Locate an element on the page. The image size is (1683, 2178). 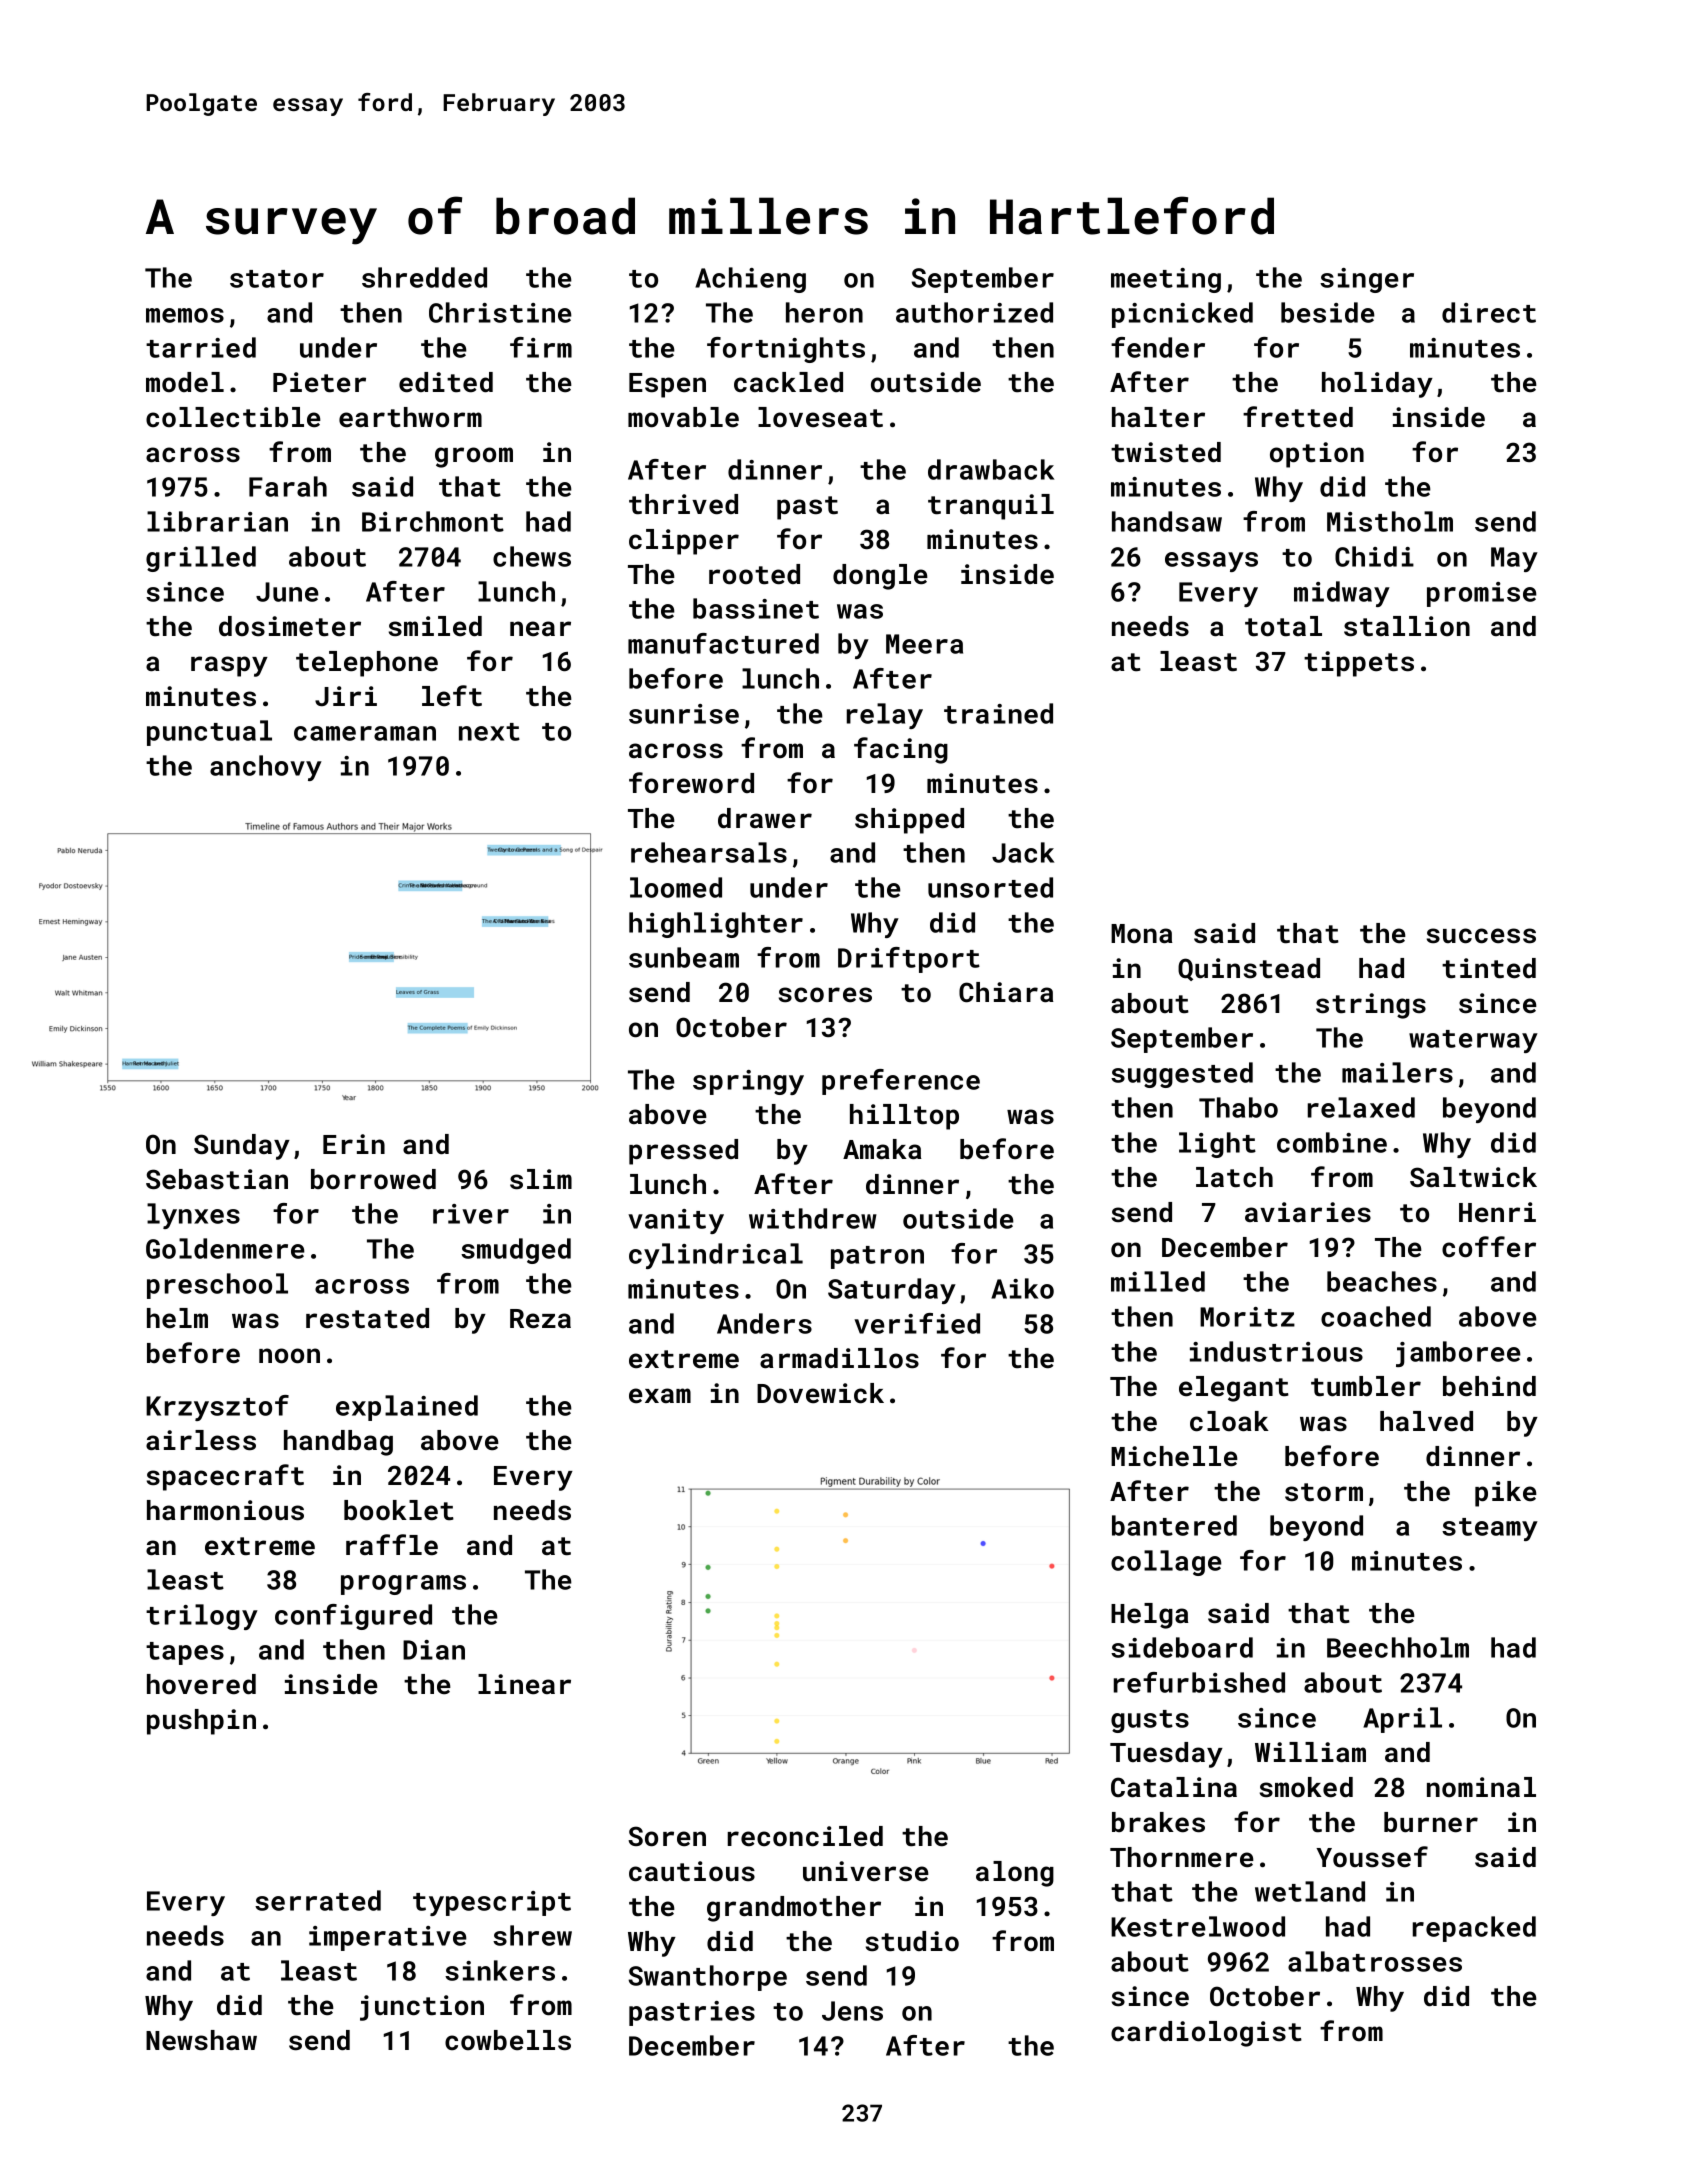
hilltop is located at coordinates (904, 1117).
